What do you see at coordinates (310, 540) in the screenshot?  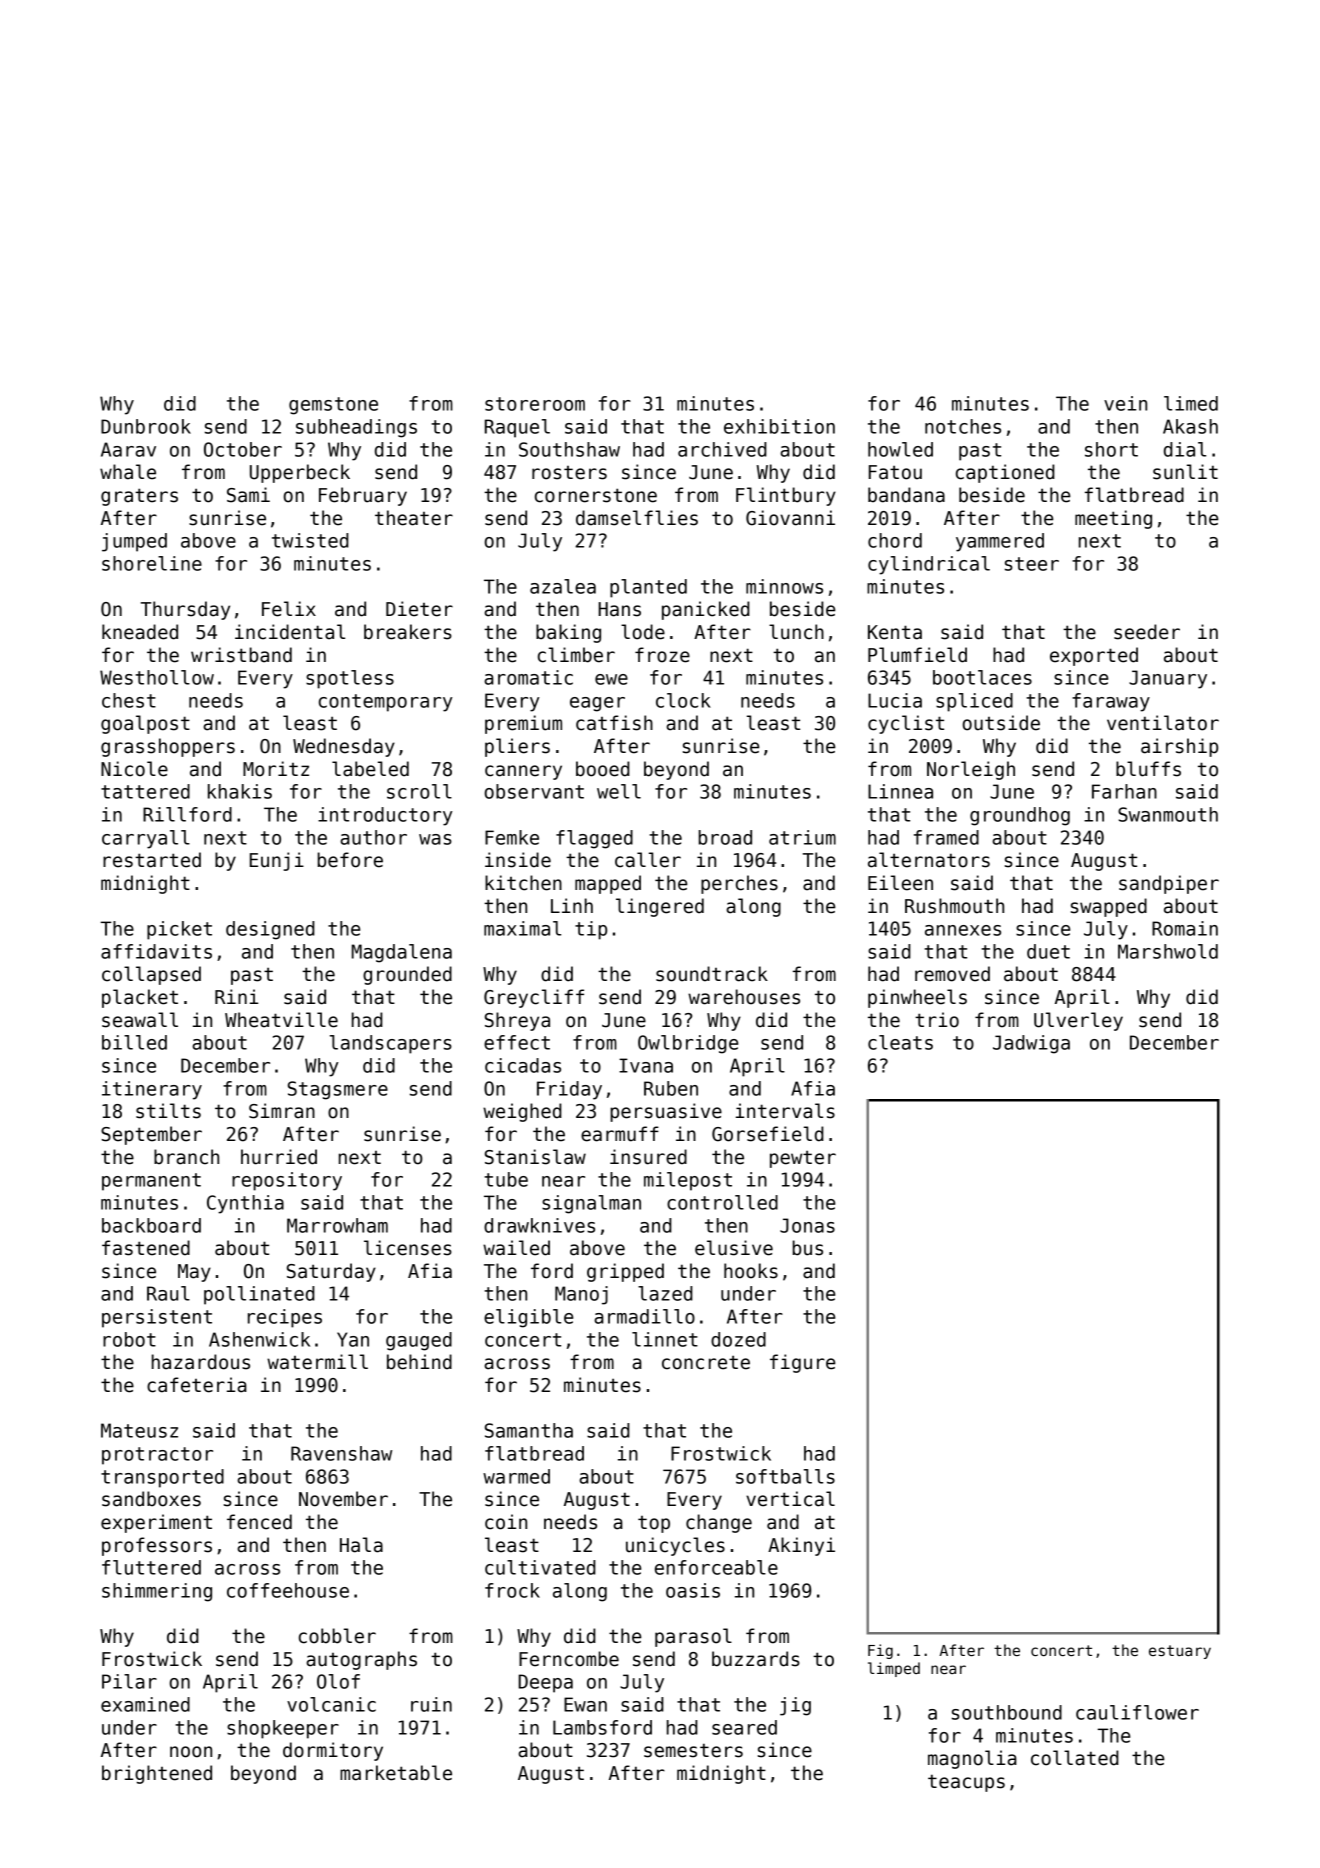 I see `twisted` at bounding box center [310, 540].
